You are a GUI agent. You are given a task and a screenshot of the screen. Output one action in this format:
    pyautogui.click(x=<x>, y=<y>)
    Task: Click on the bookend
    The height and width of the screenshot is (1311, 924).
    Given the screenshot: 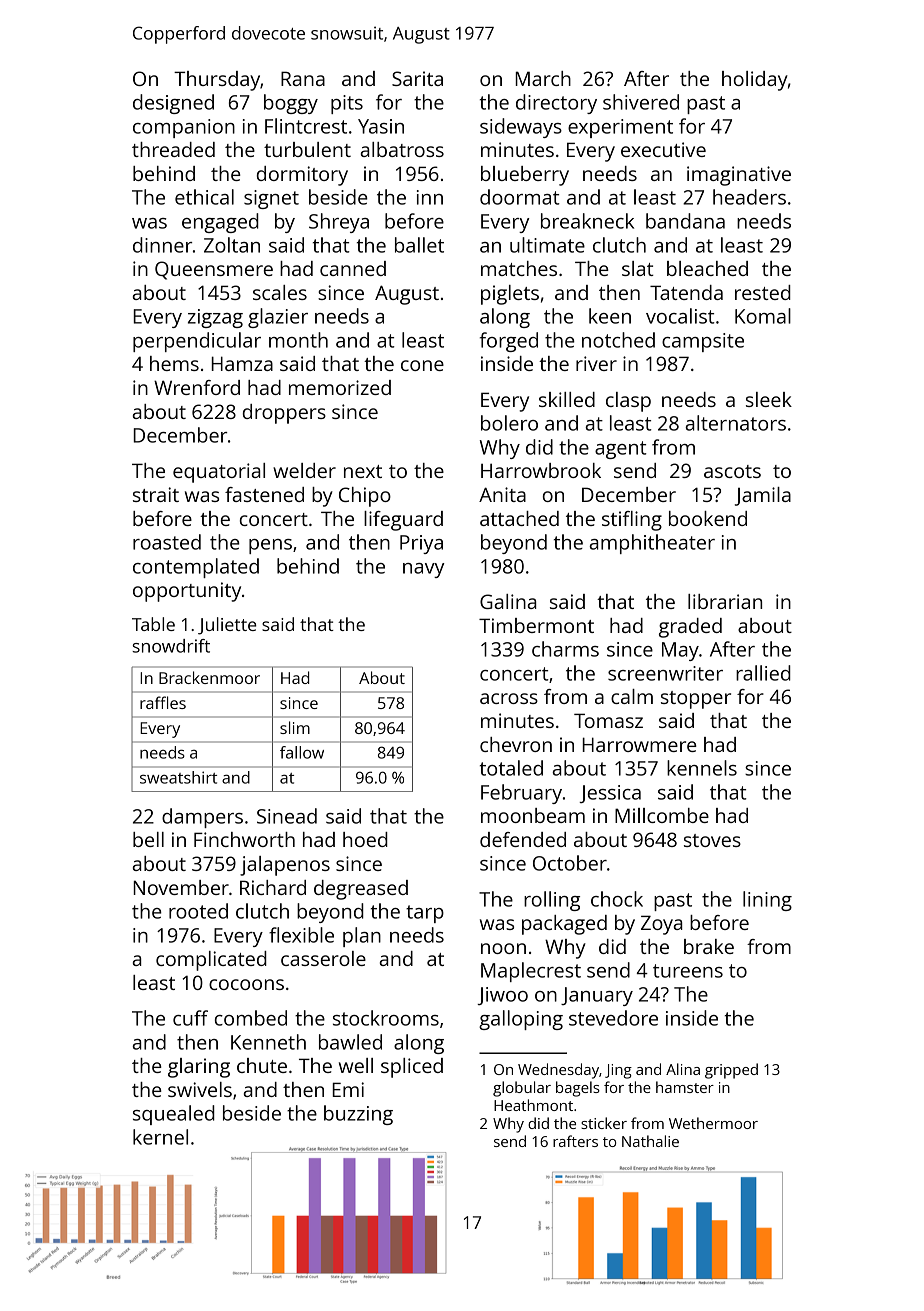 What is the action you would take?
    pyautogui.click(x=708, y=518)
